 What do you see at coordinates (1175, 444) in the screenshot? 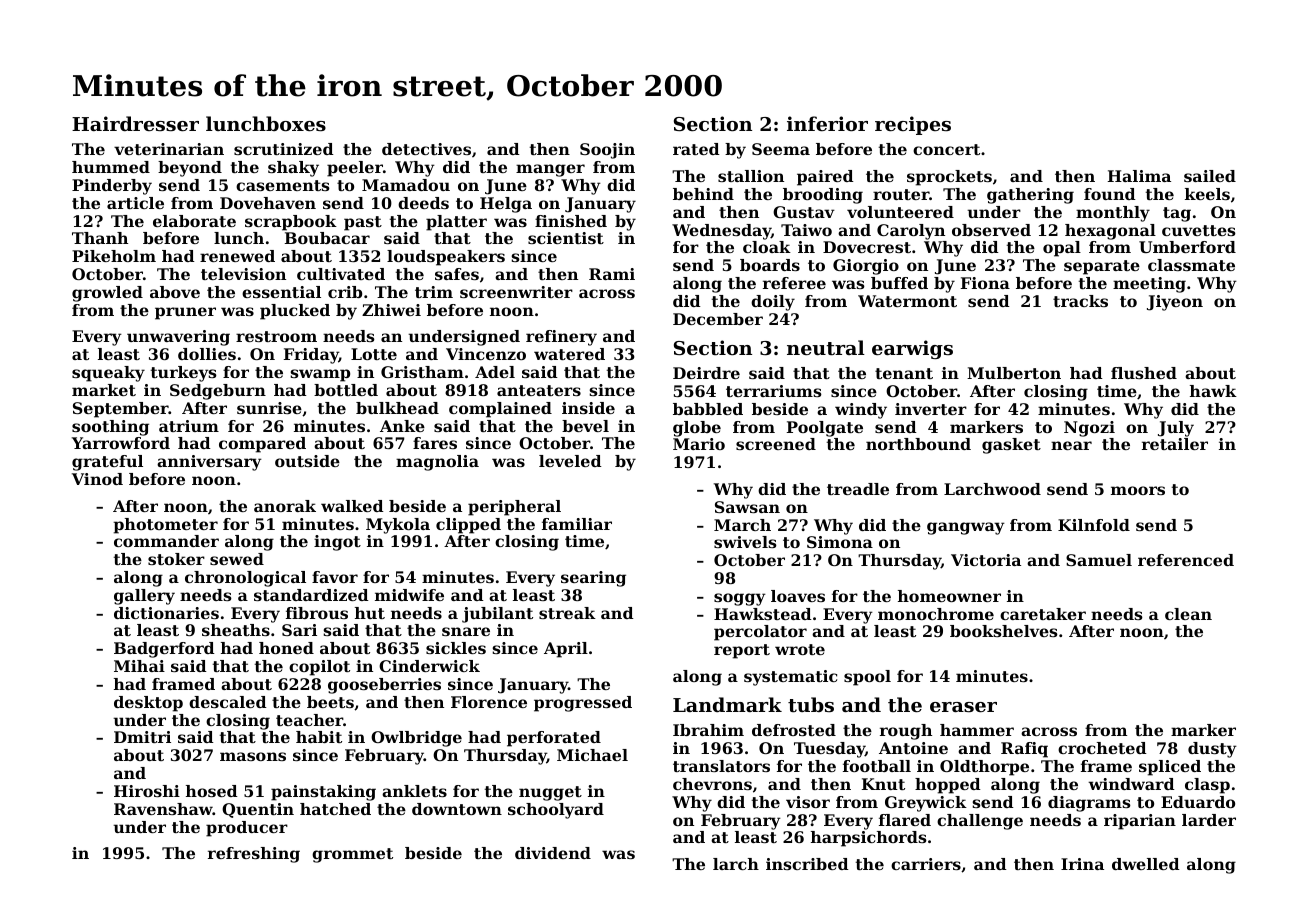
I see `retailer` at bounding box center [1175, 444].
